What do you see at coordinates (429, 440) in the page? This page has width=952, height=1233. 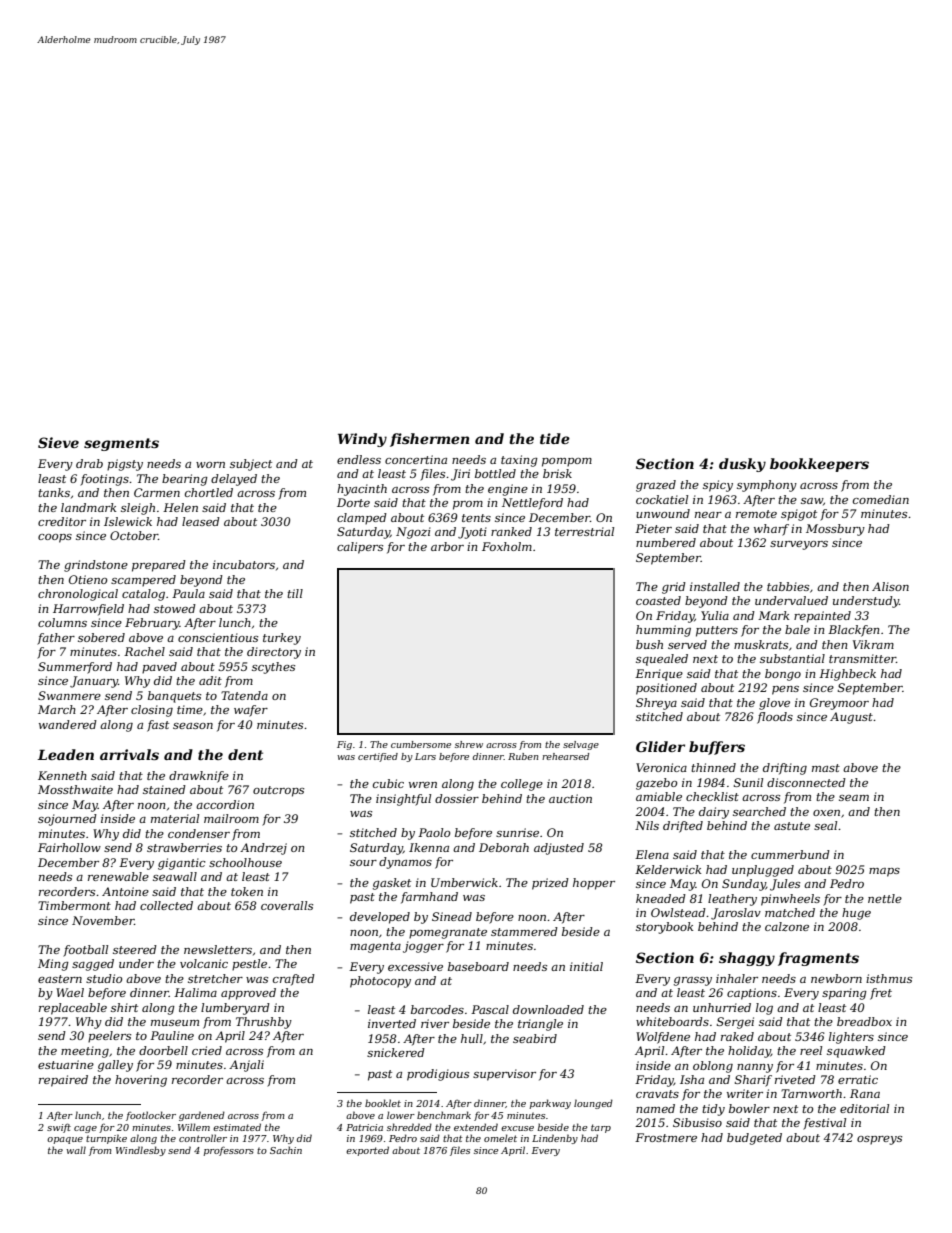 I see `fishermen` at bounding box center [429, 440].
